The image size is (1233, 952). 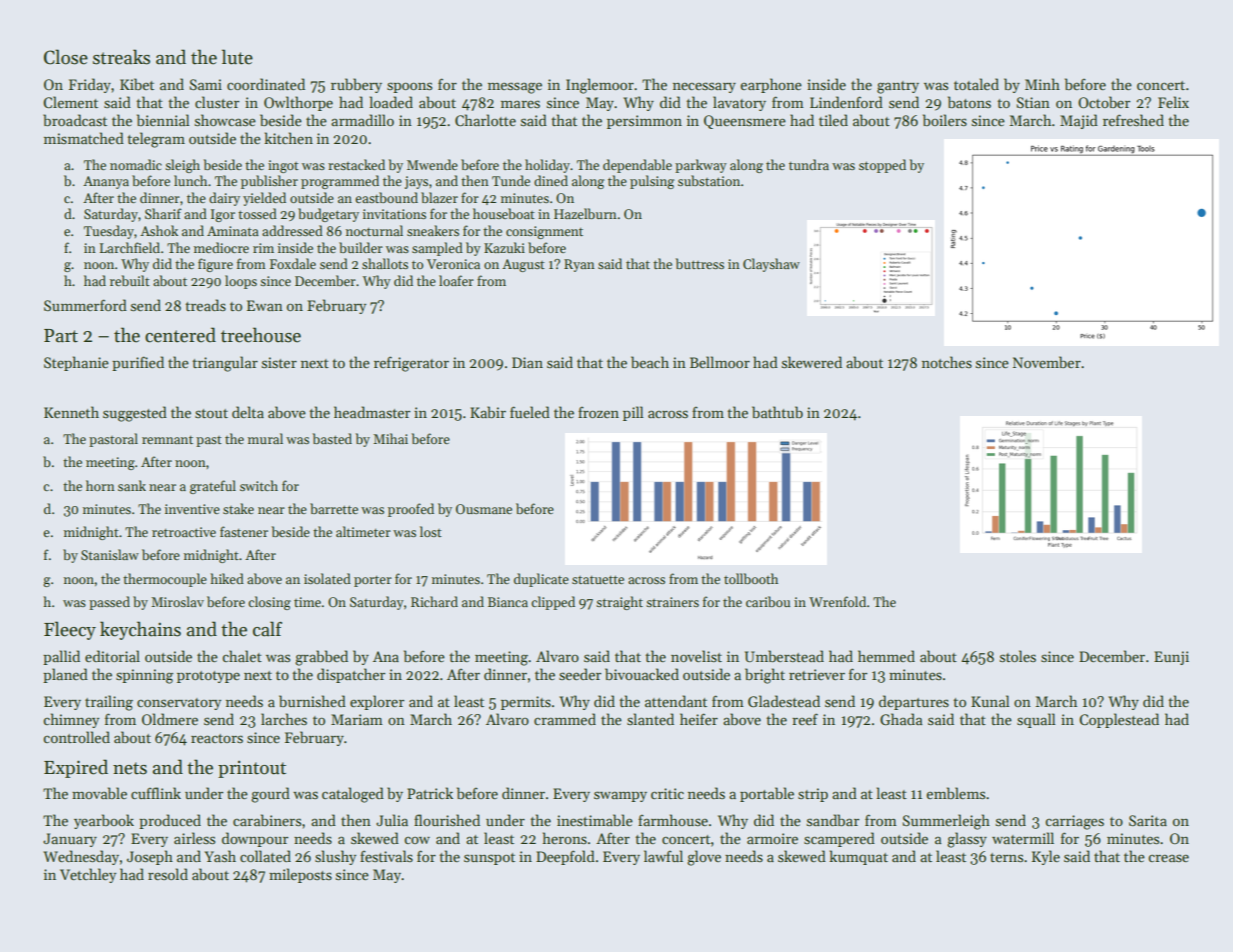 What do you see at coordinates (1017, 656) in the page?
I see `stoles` at bounding box center [1017, 656].
